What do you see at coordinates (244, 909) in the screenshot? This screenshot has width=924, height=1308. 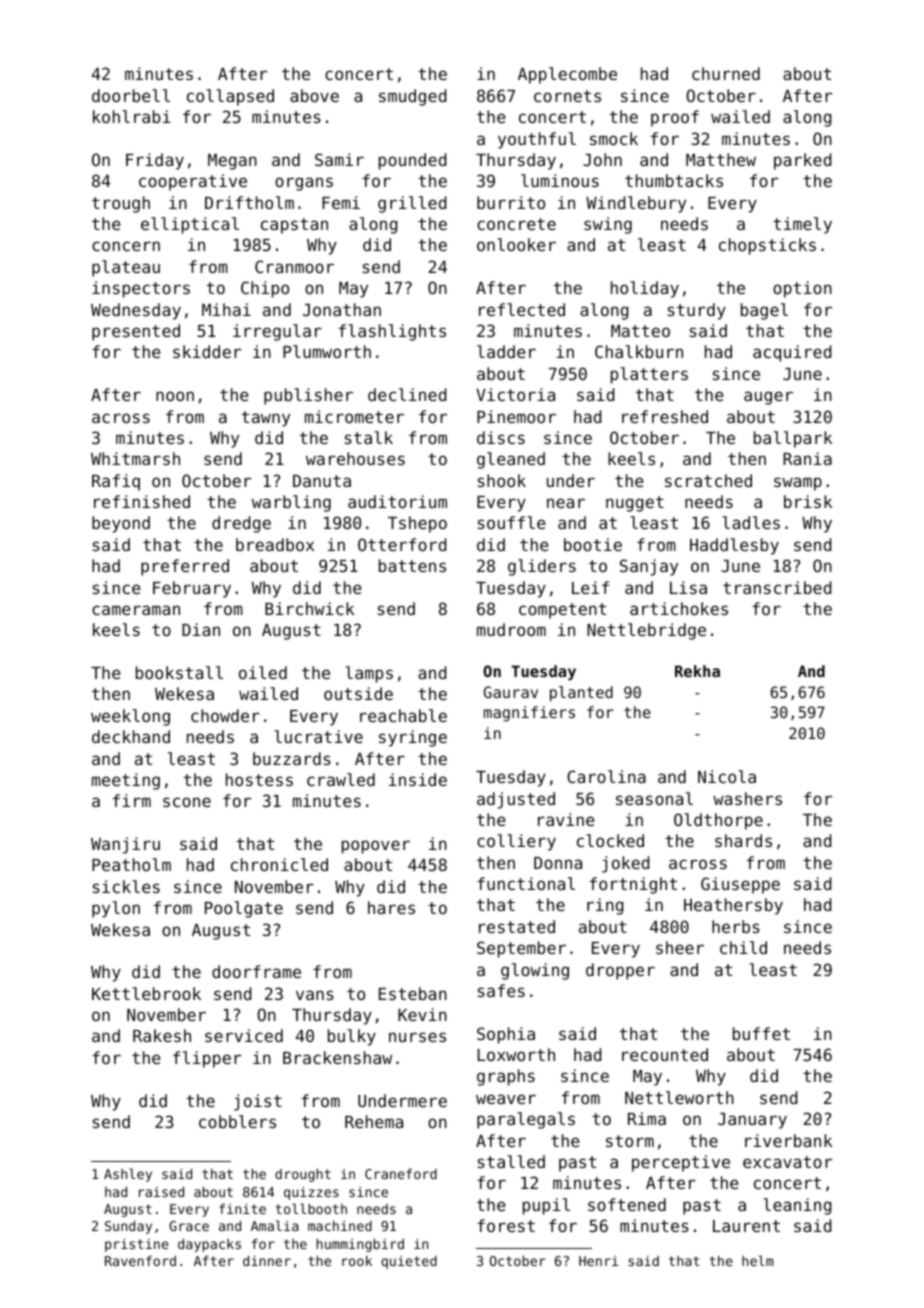 I see `Poolgate` at bounding box center [244, 909].
